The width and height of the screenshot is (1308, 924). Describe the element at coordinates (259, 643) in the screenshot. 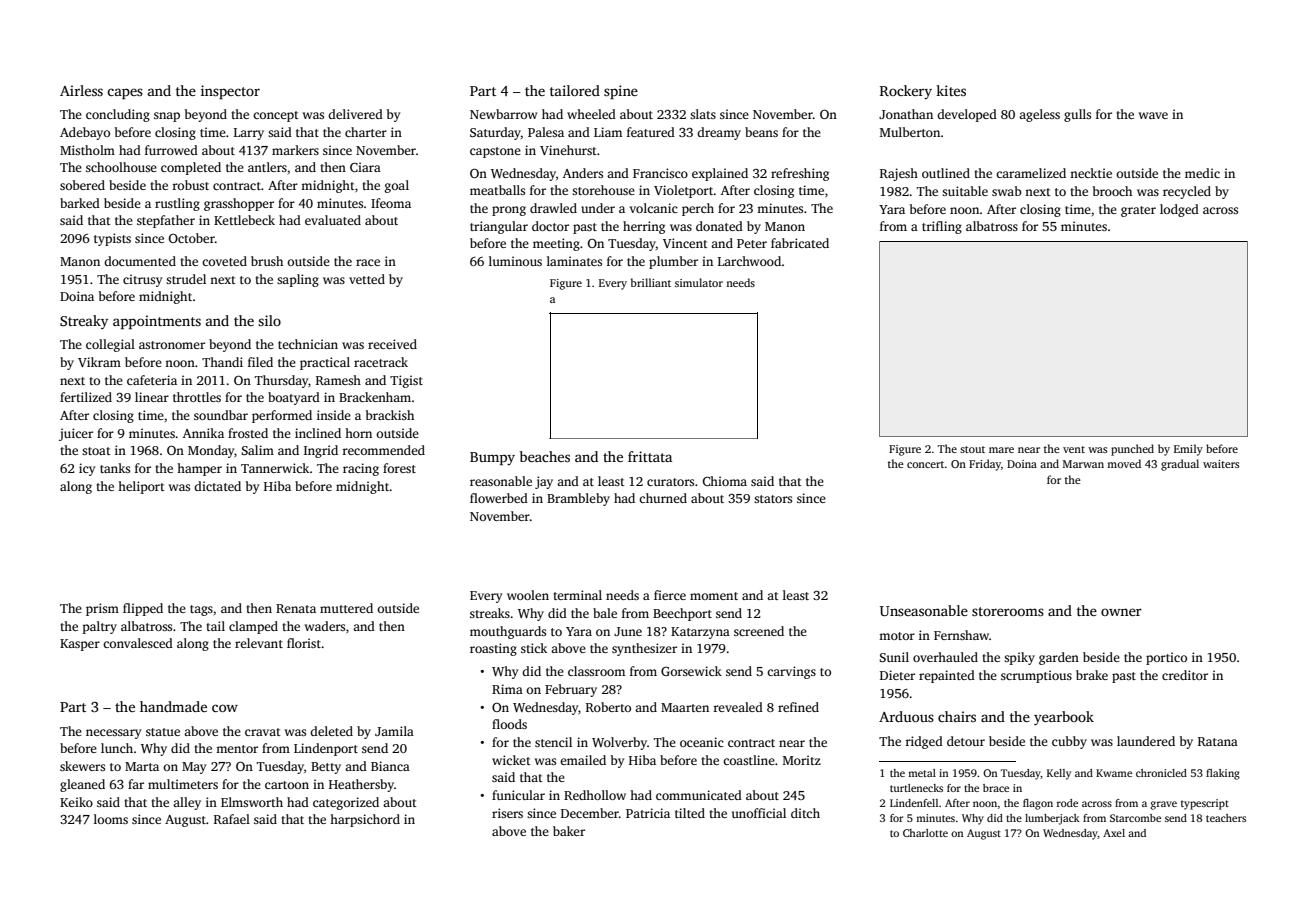

I see `relevant` at that location.
